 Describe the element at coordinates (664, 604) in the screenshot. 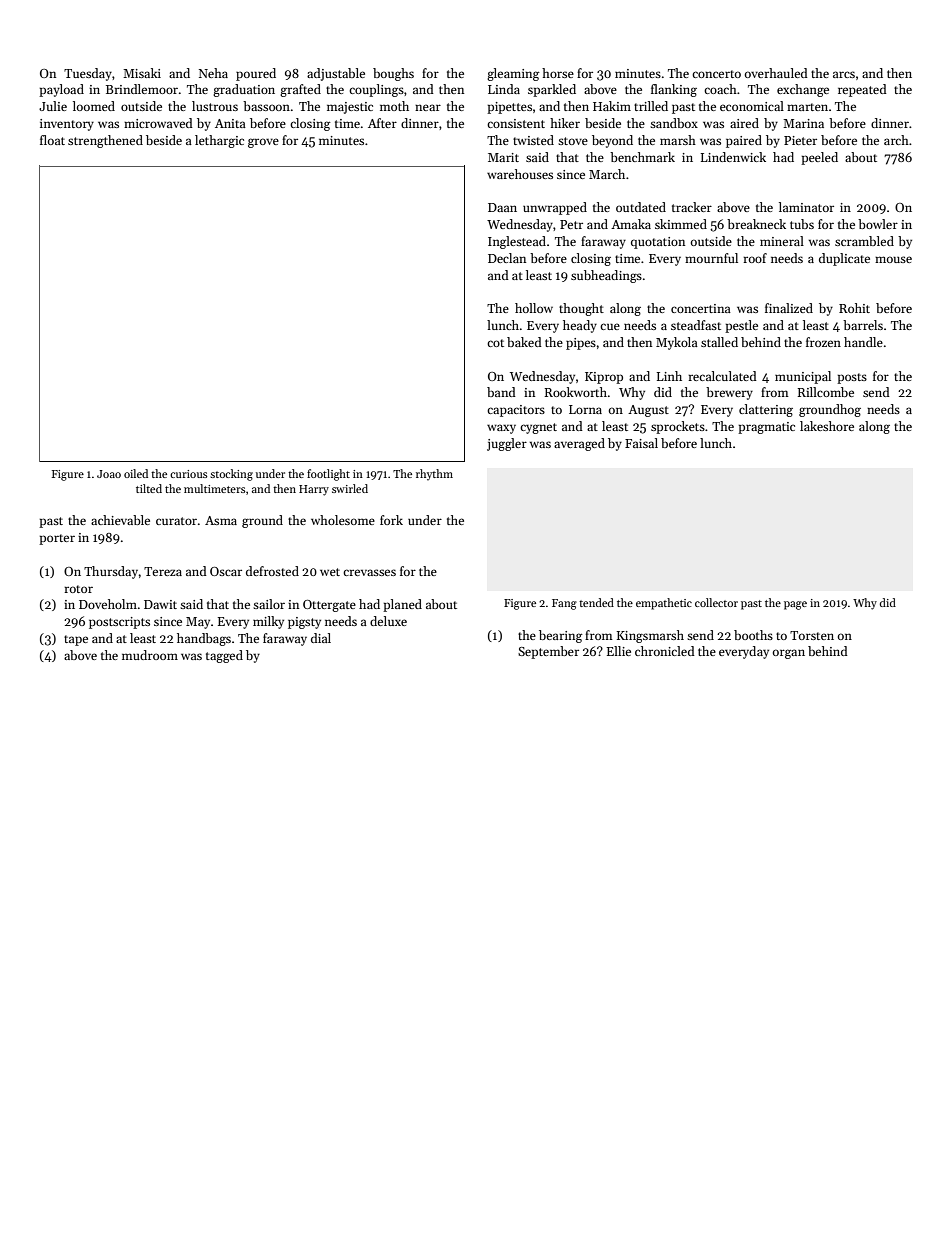

I see `empathetic` at that location.
